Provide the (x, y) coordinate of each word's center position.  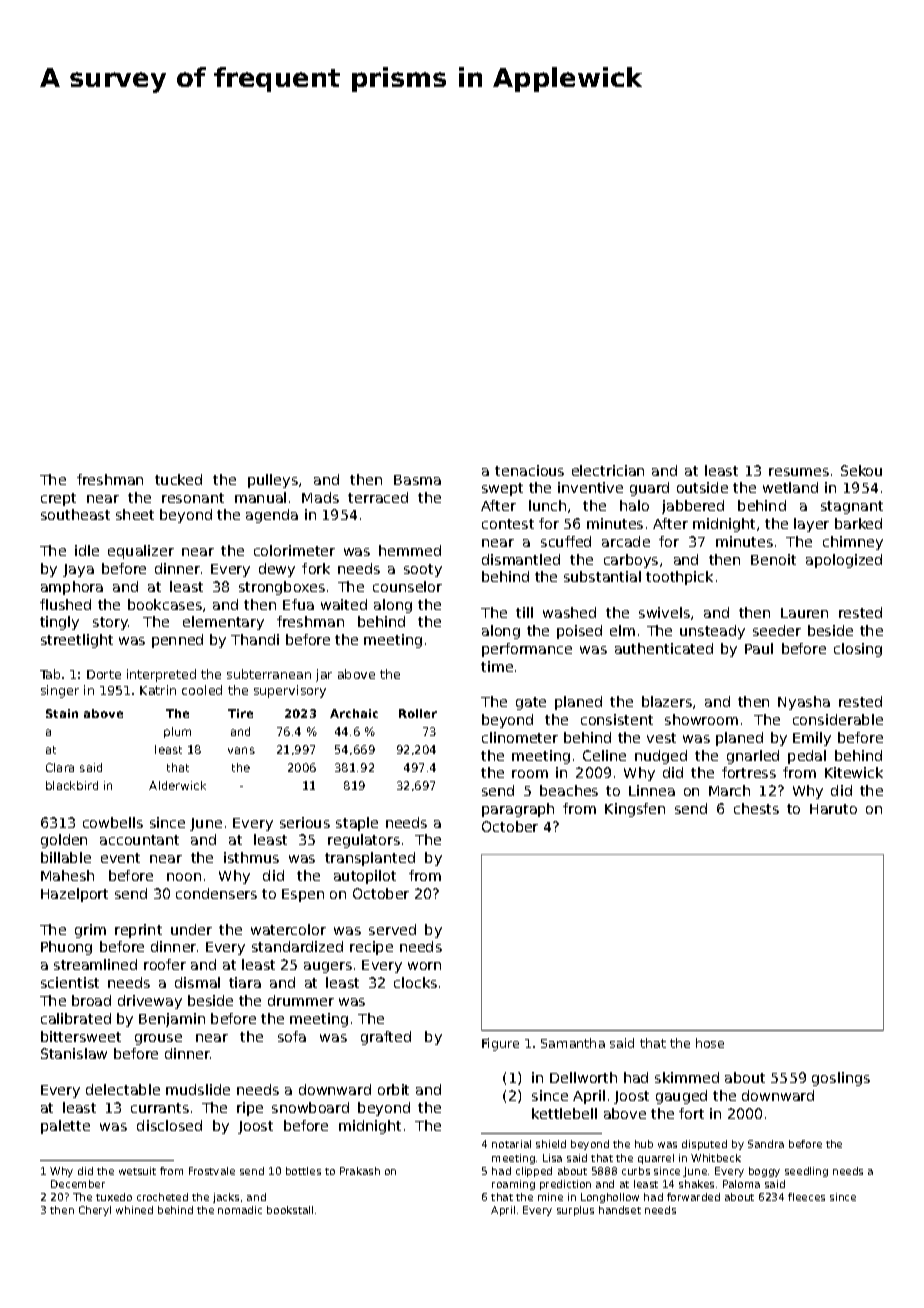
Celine (604, 755)
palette (65, 1127)
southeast (75, 514)
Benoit (773, 559)
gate (531, 703)
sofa (292, 1036)
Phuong (66, 948)
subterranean (269, 674)
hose (710, 1043)
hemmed (410, 550)
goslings (841, 1079)
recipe (371, 948)
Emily (812, 739)
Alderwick (177, 785)
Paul (759, 648)
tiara (245, 982)
